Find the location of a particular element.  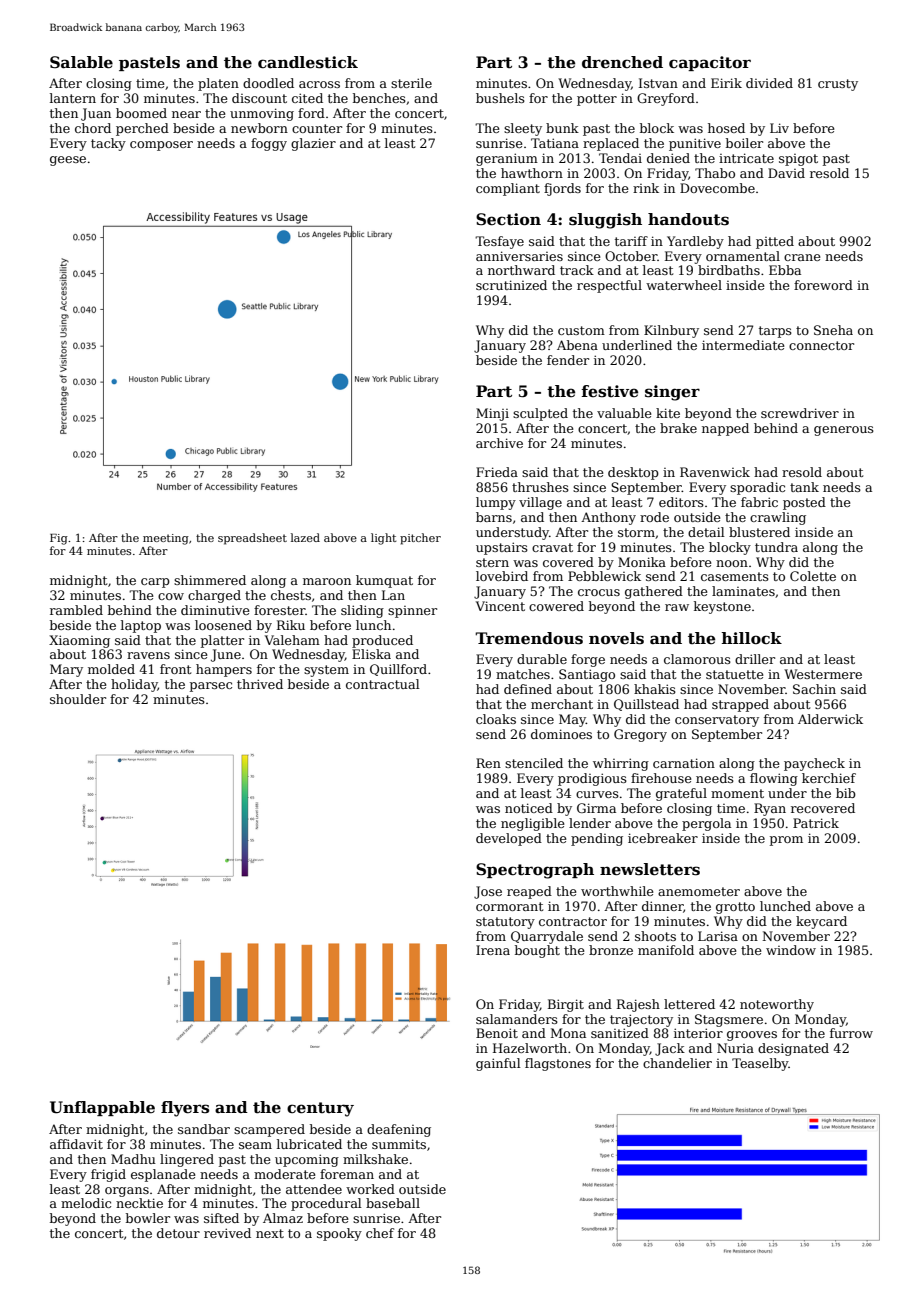

dominoes is located at coordinates (561, 734).
